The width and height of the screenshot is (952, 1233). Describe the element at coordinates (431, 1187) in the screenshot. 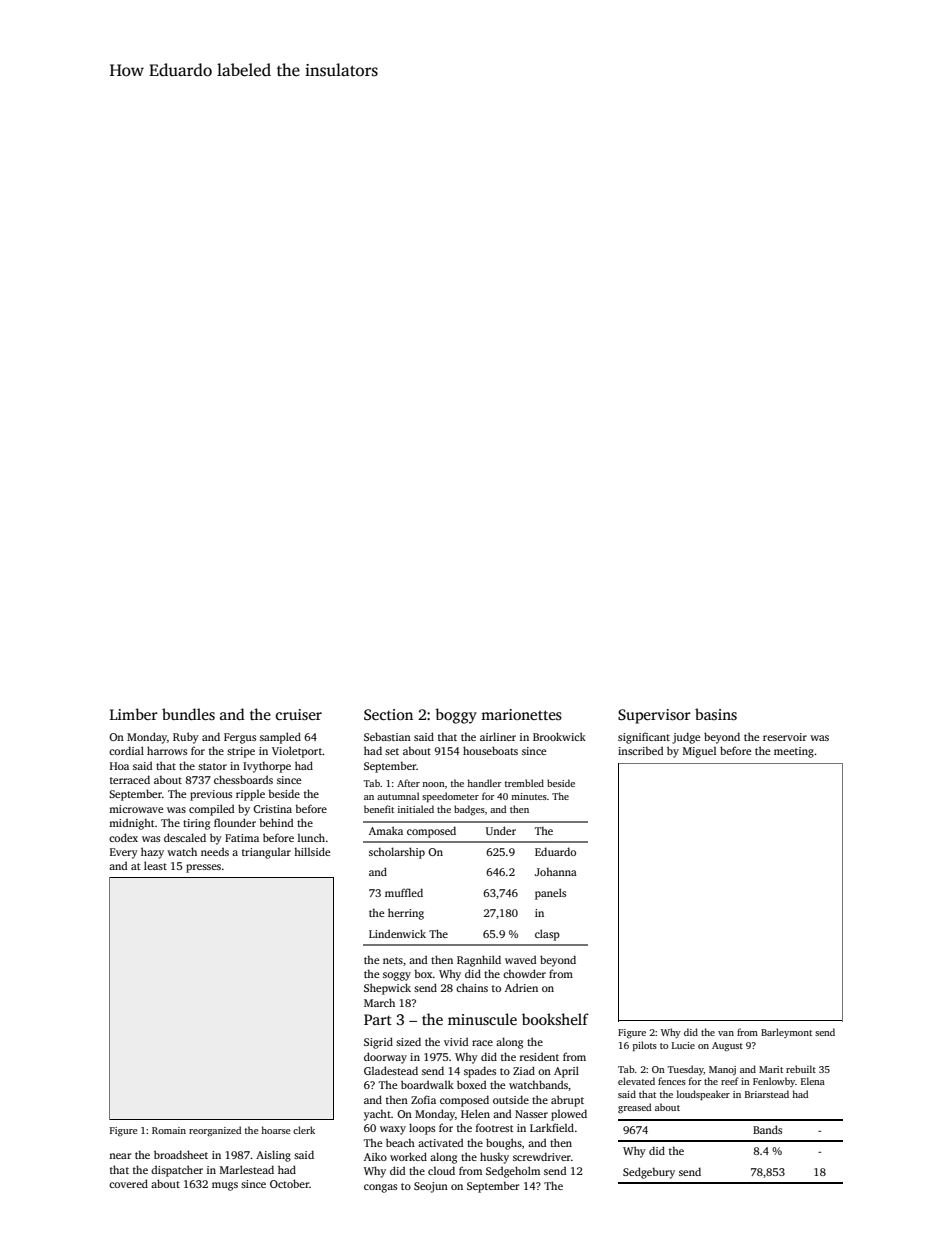

I see `Seojun` at that location.
